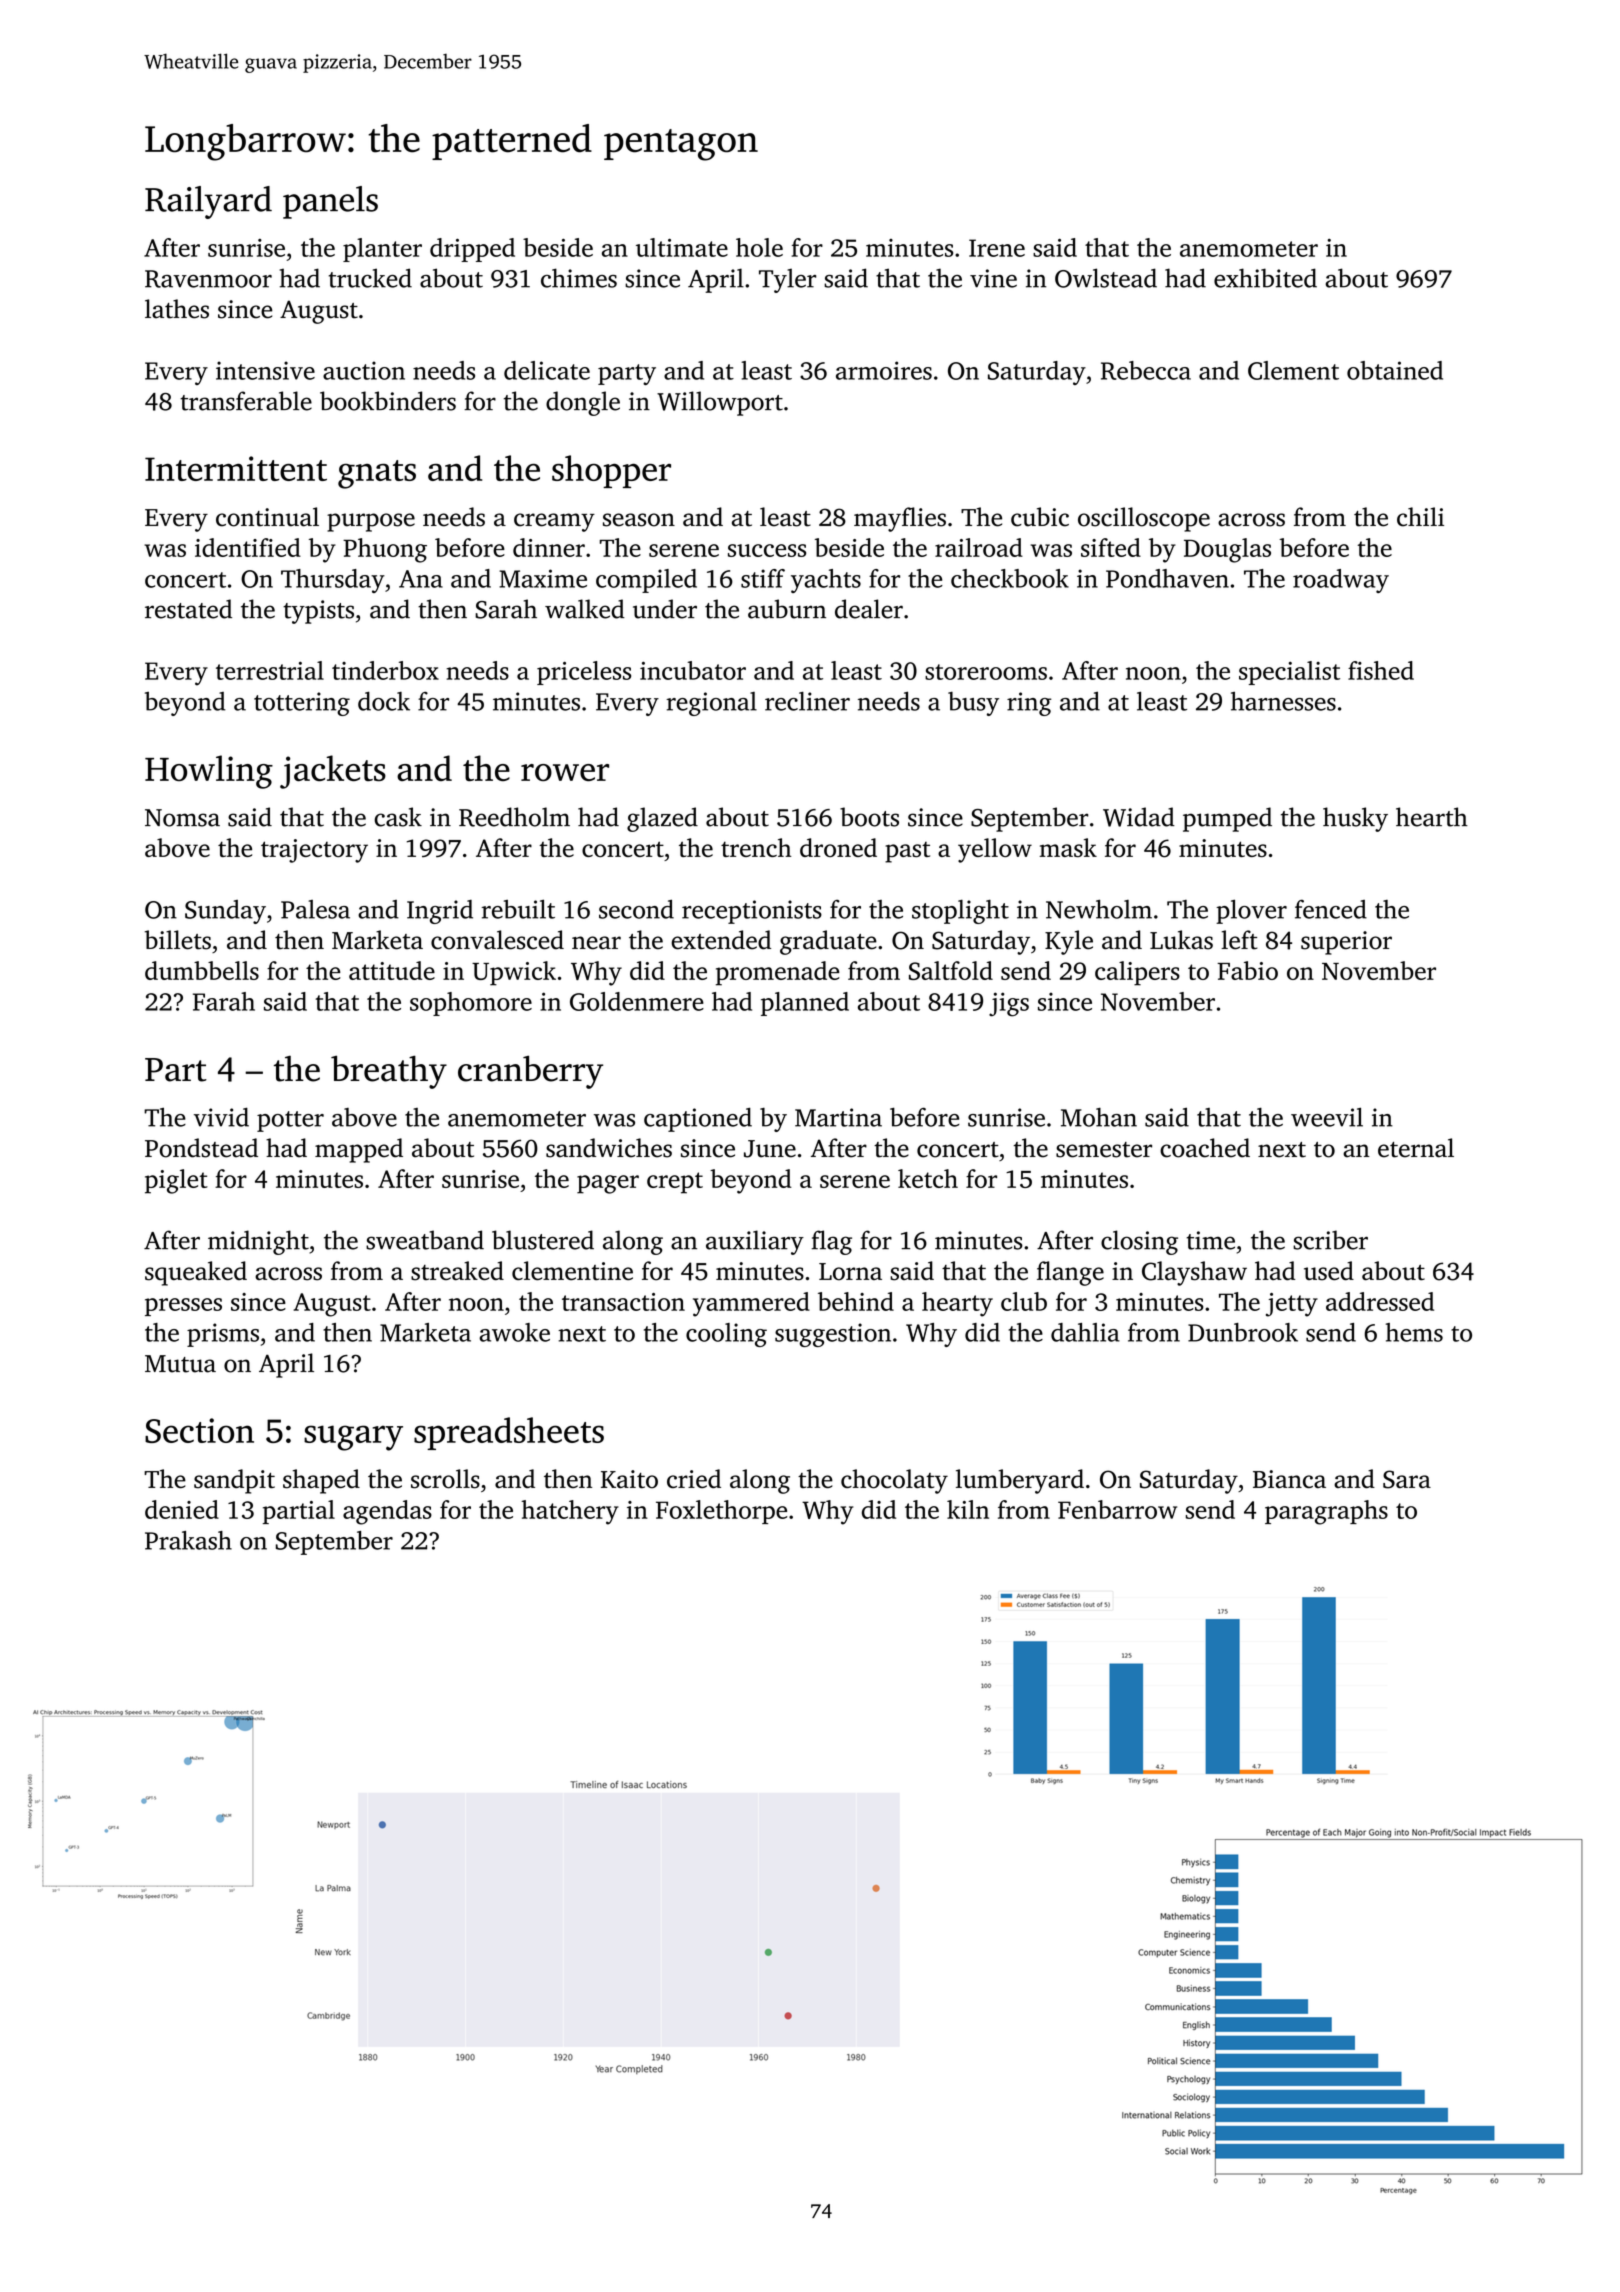  Describe the element at coordinates (385, 550) in the screenshot. I see `Phuong` at that location.
